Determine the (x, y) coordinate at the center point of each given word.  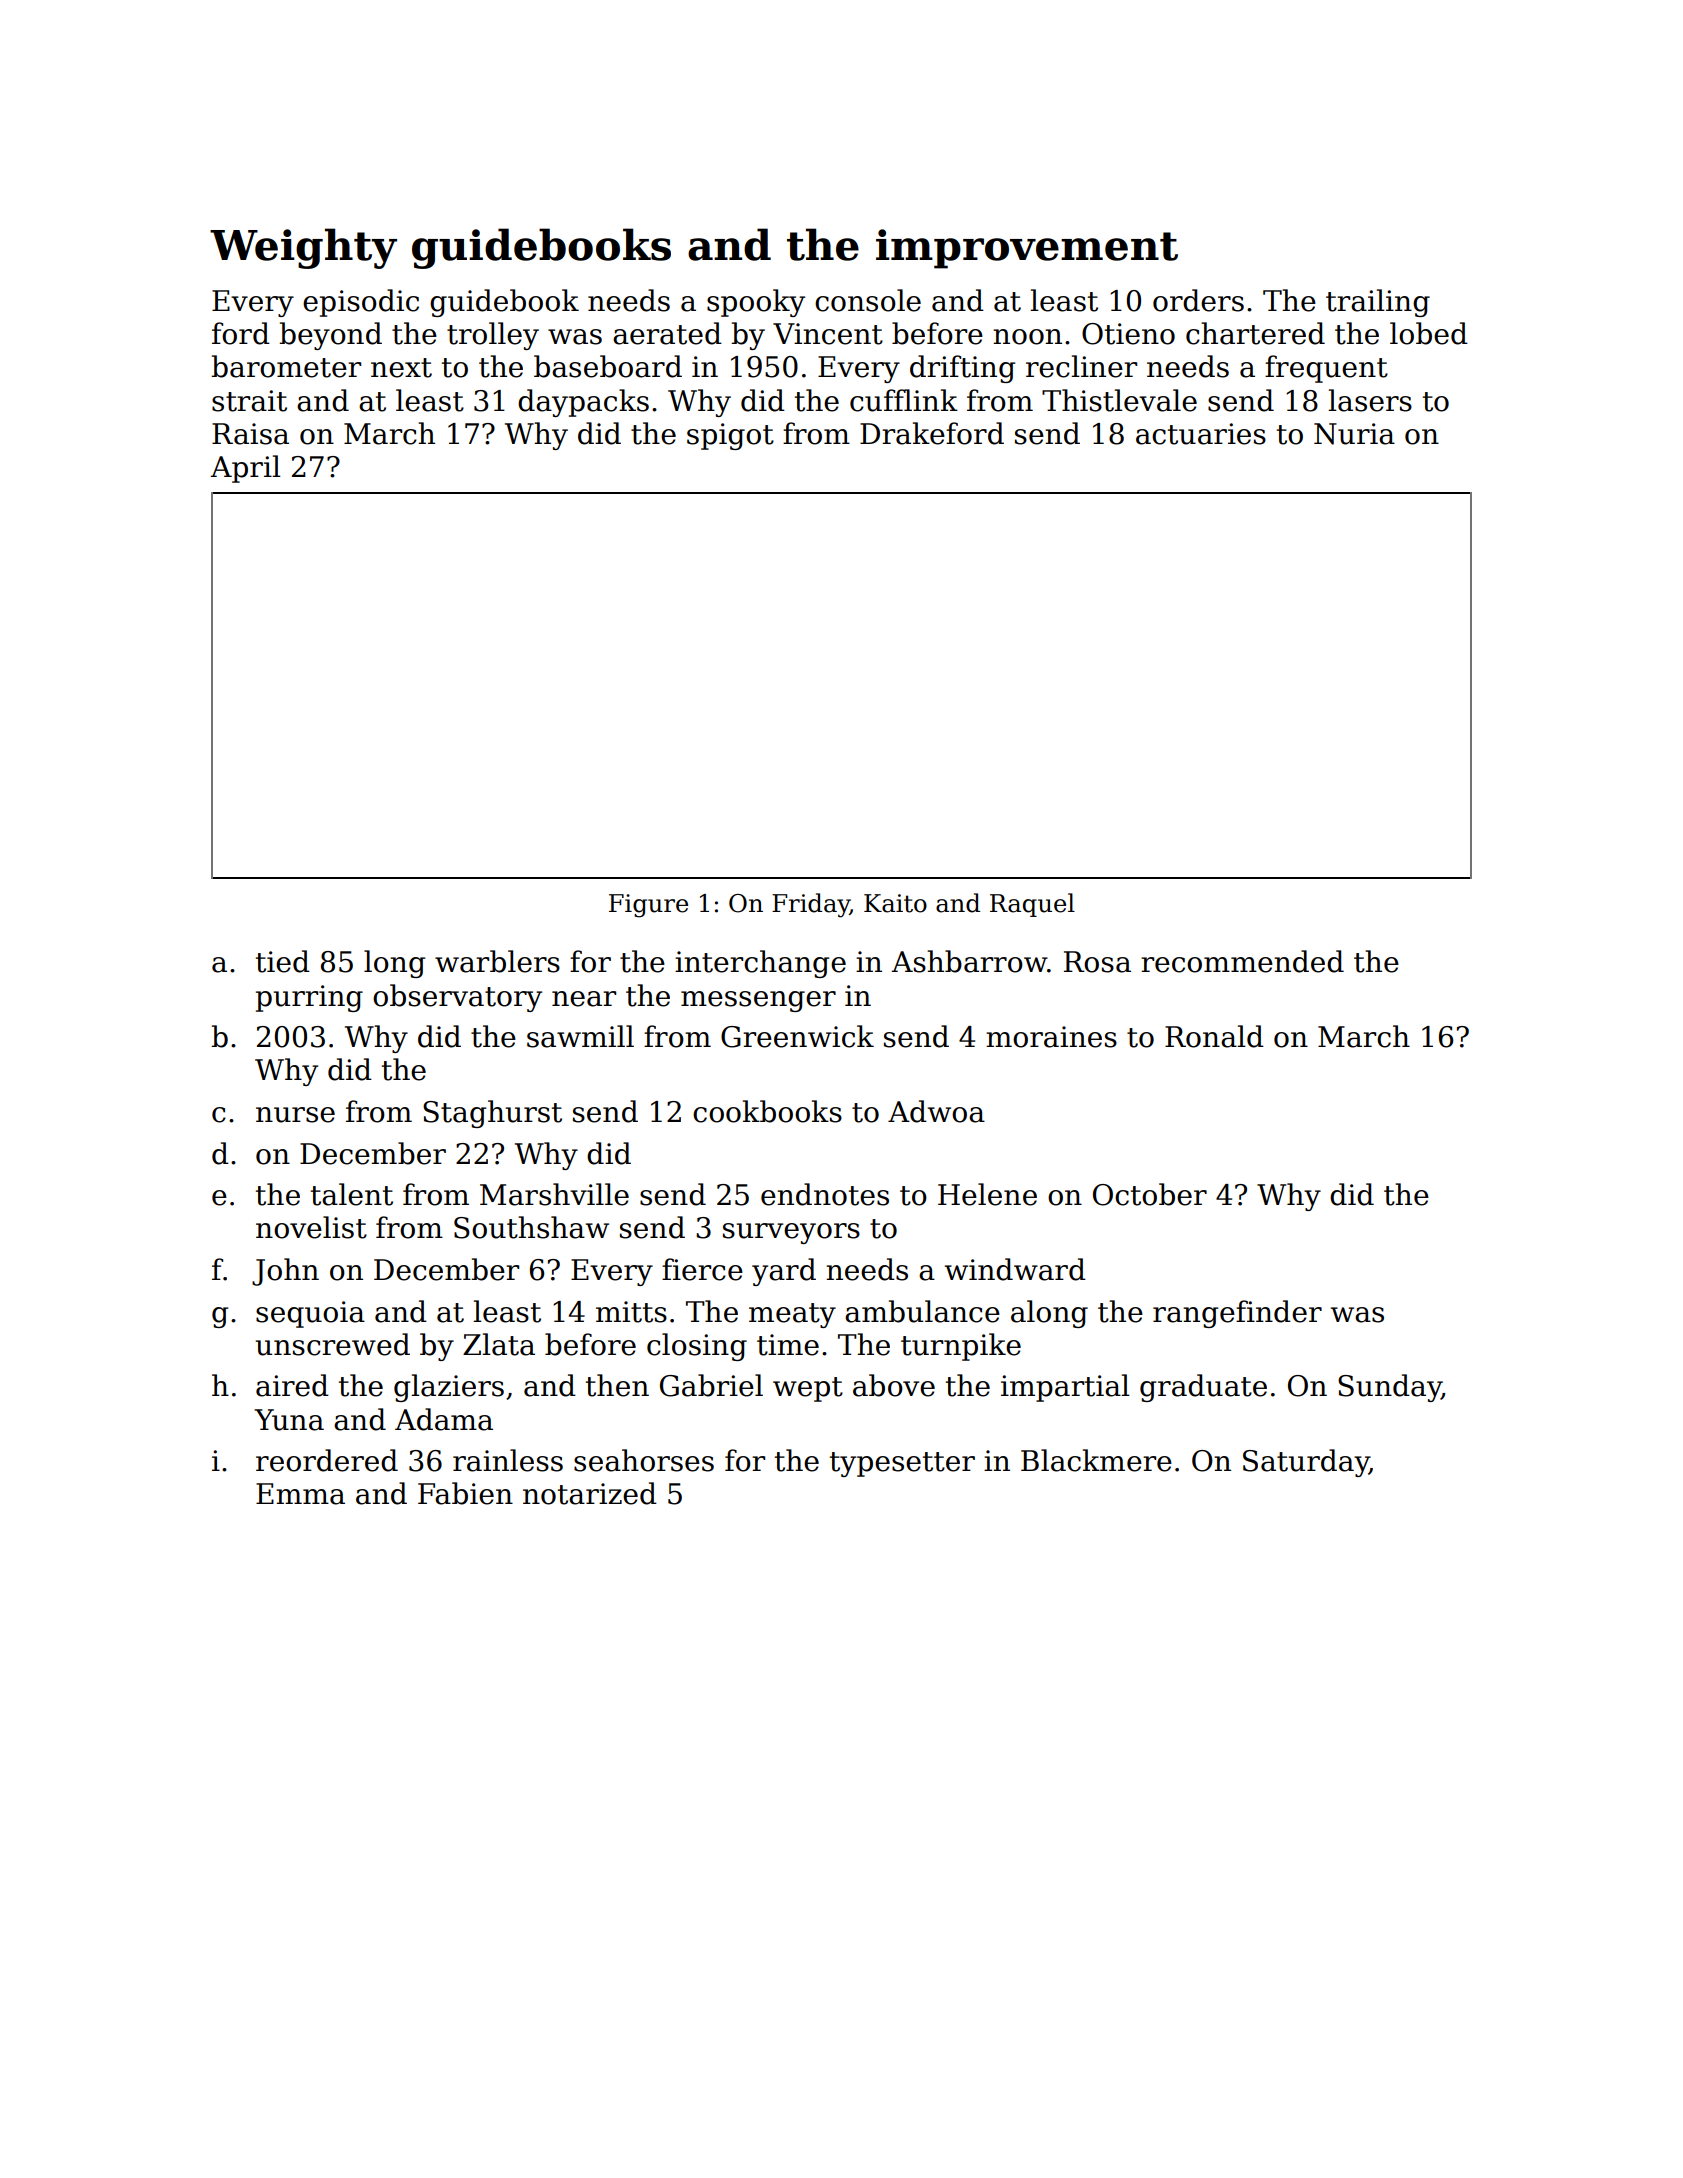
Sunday (1390, 1388)
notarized (590, 1493)
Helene (987, 1194)
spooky (756, 303)
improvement (1027, 249)
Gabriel (711, 1385)
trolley (493, 336)
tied (283, 961)
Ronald (1214, 1036)
